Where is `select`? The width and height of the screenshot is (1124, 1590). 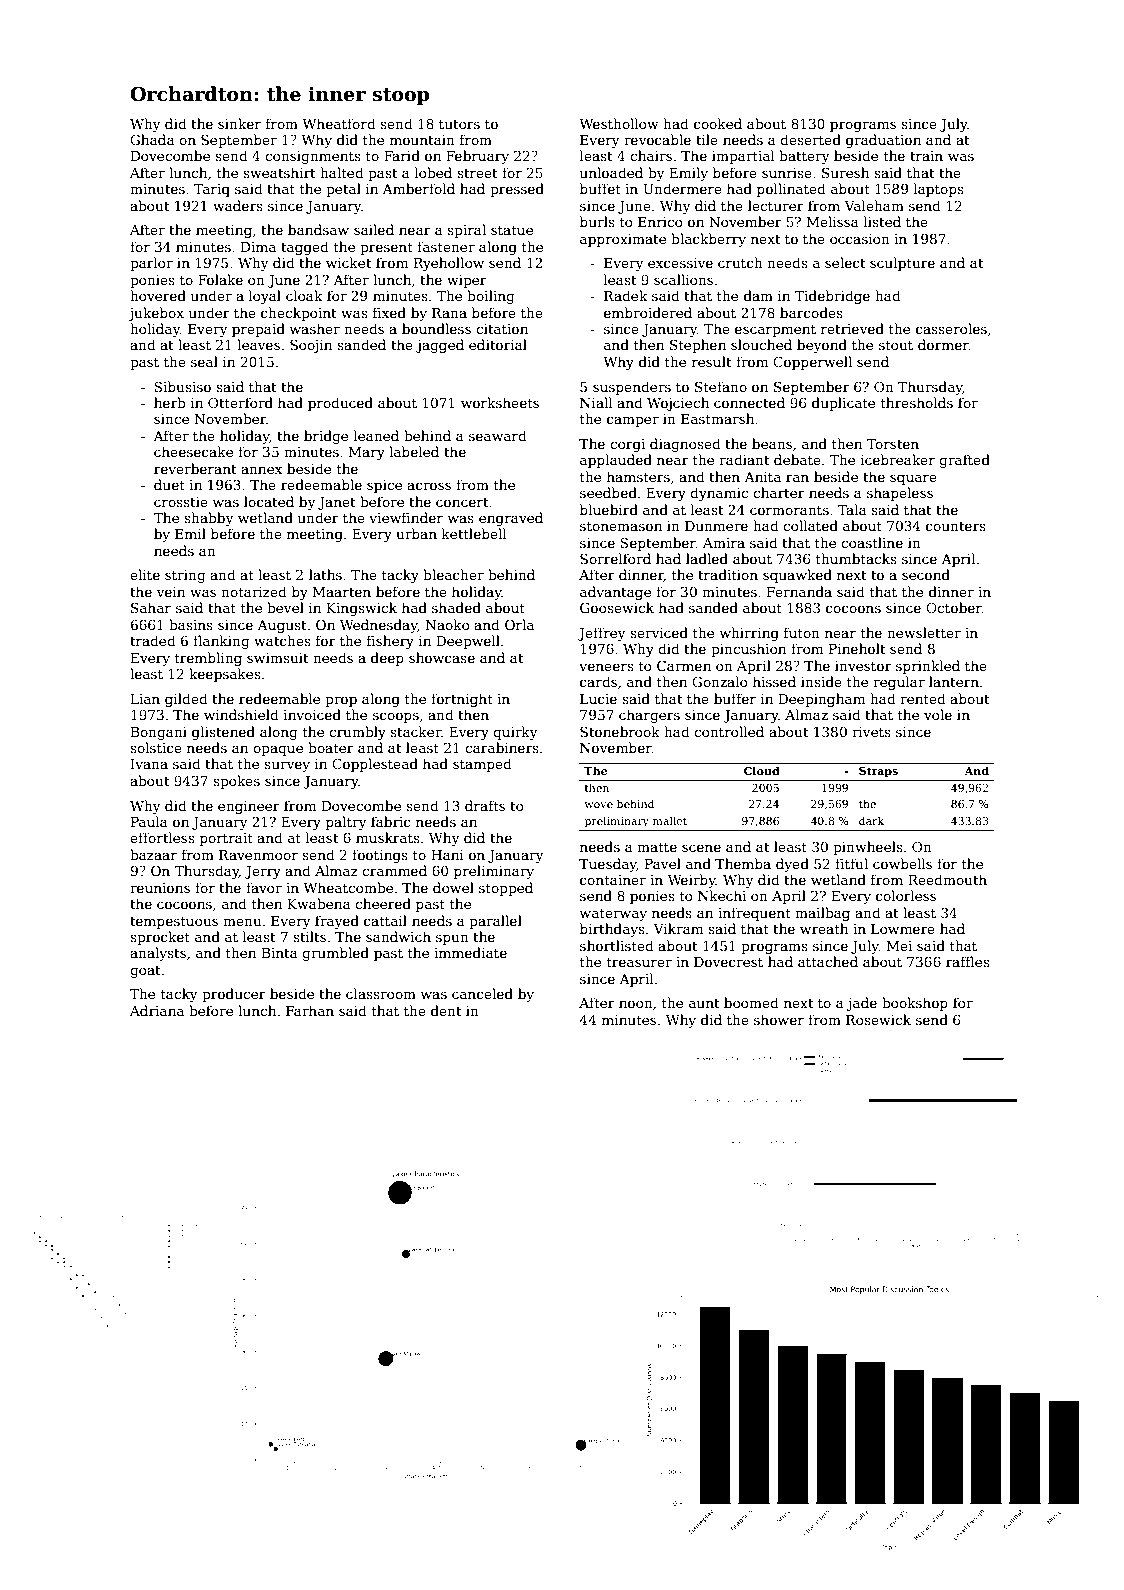 select is located at coordinates (845, 262).
